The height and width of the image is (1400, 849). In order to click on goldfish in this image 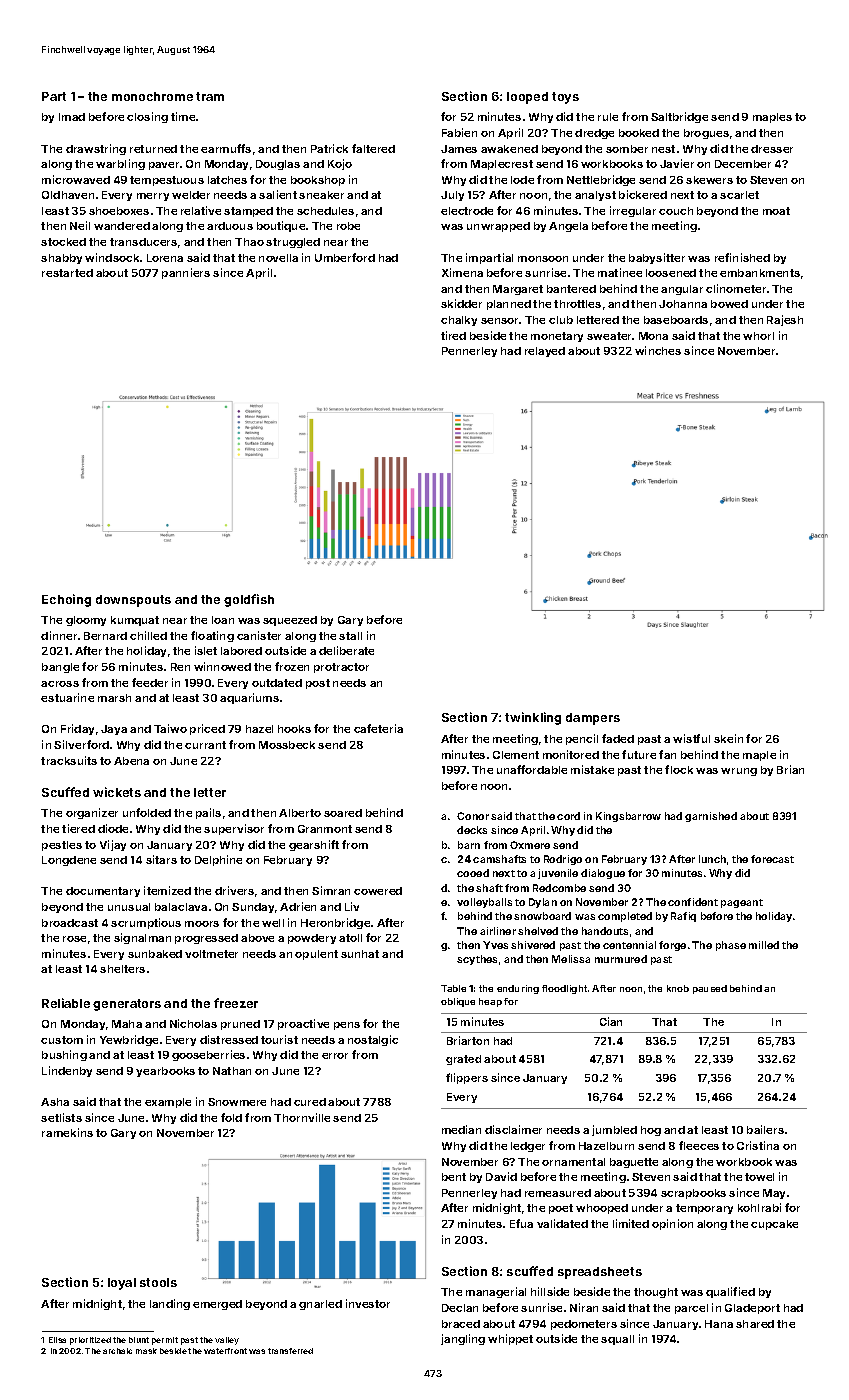, I will do `click(249, 600)`.
